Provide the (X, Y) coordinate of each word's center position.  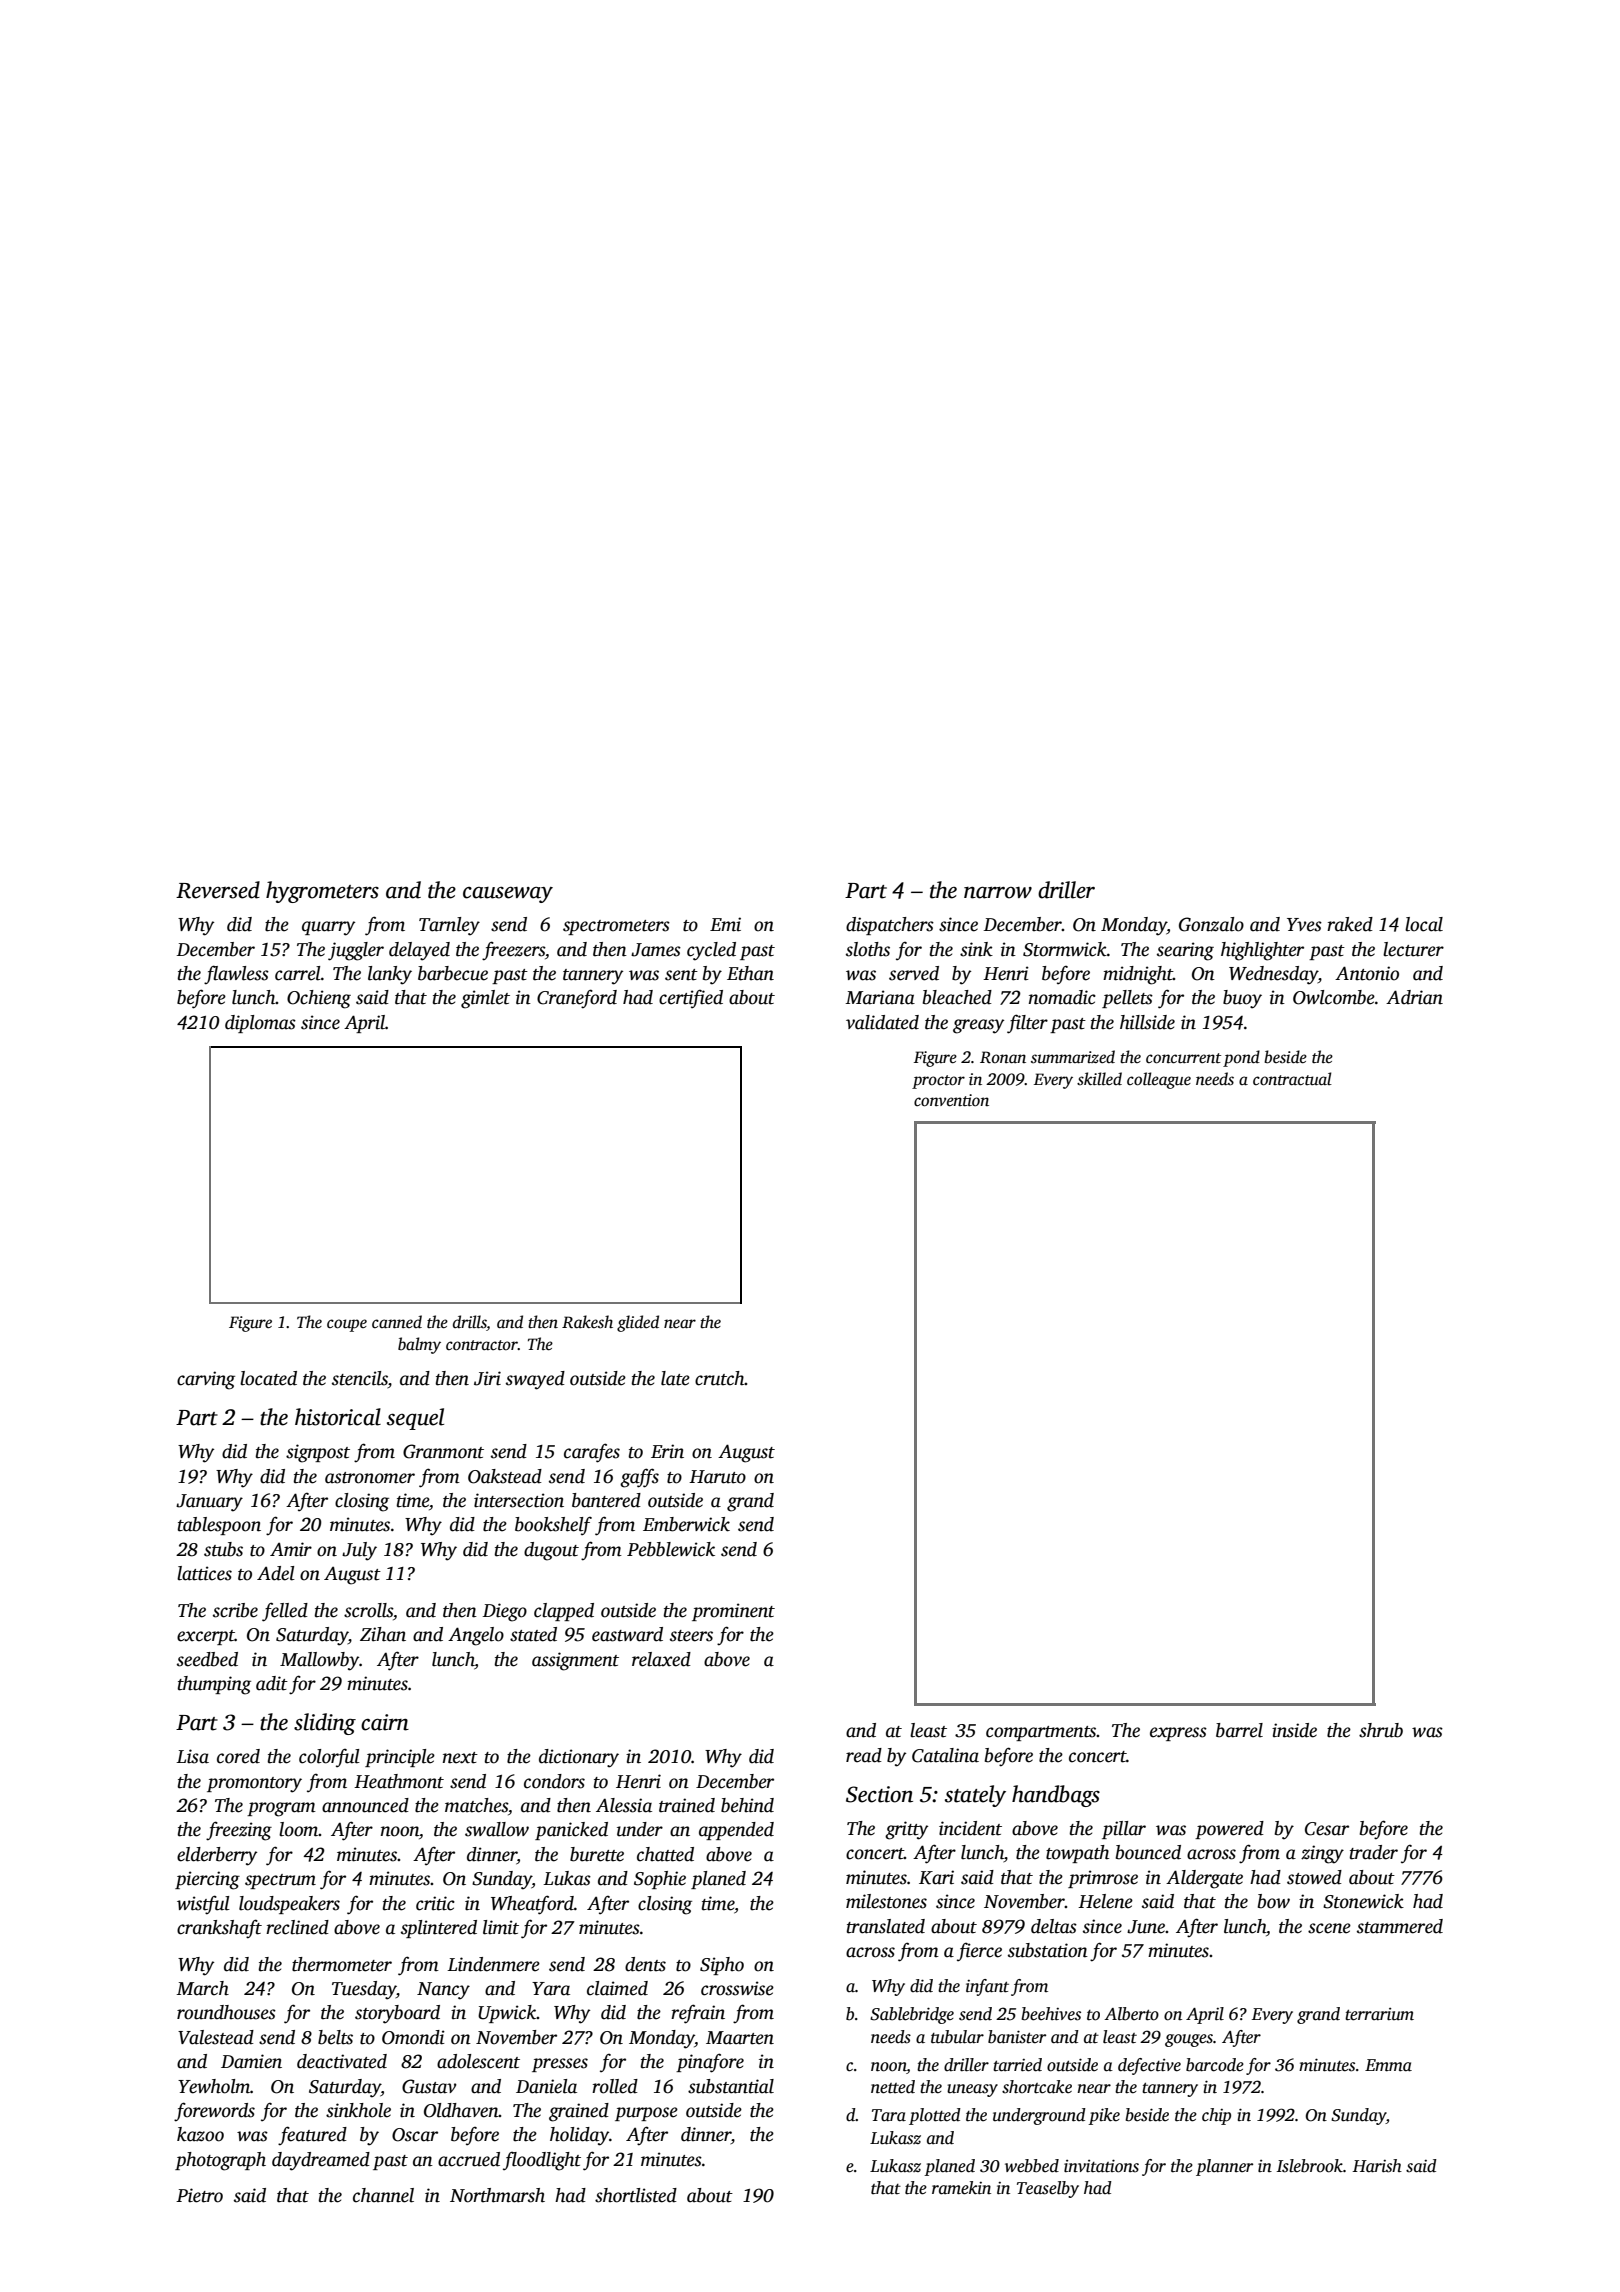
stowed (1314, 1877)
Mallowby (319, 1661)
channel (383, 2195)
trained (687, 1805)
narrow (998, 893)
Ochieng (319, 999)
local (1424, 924)
